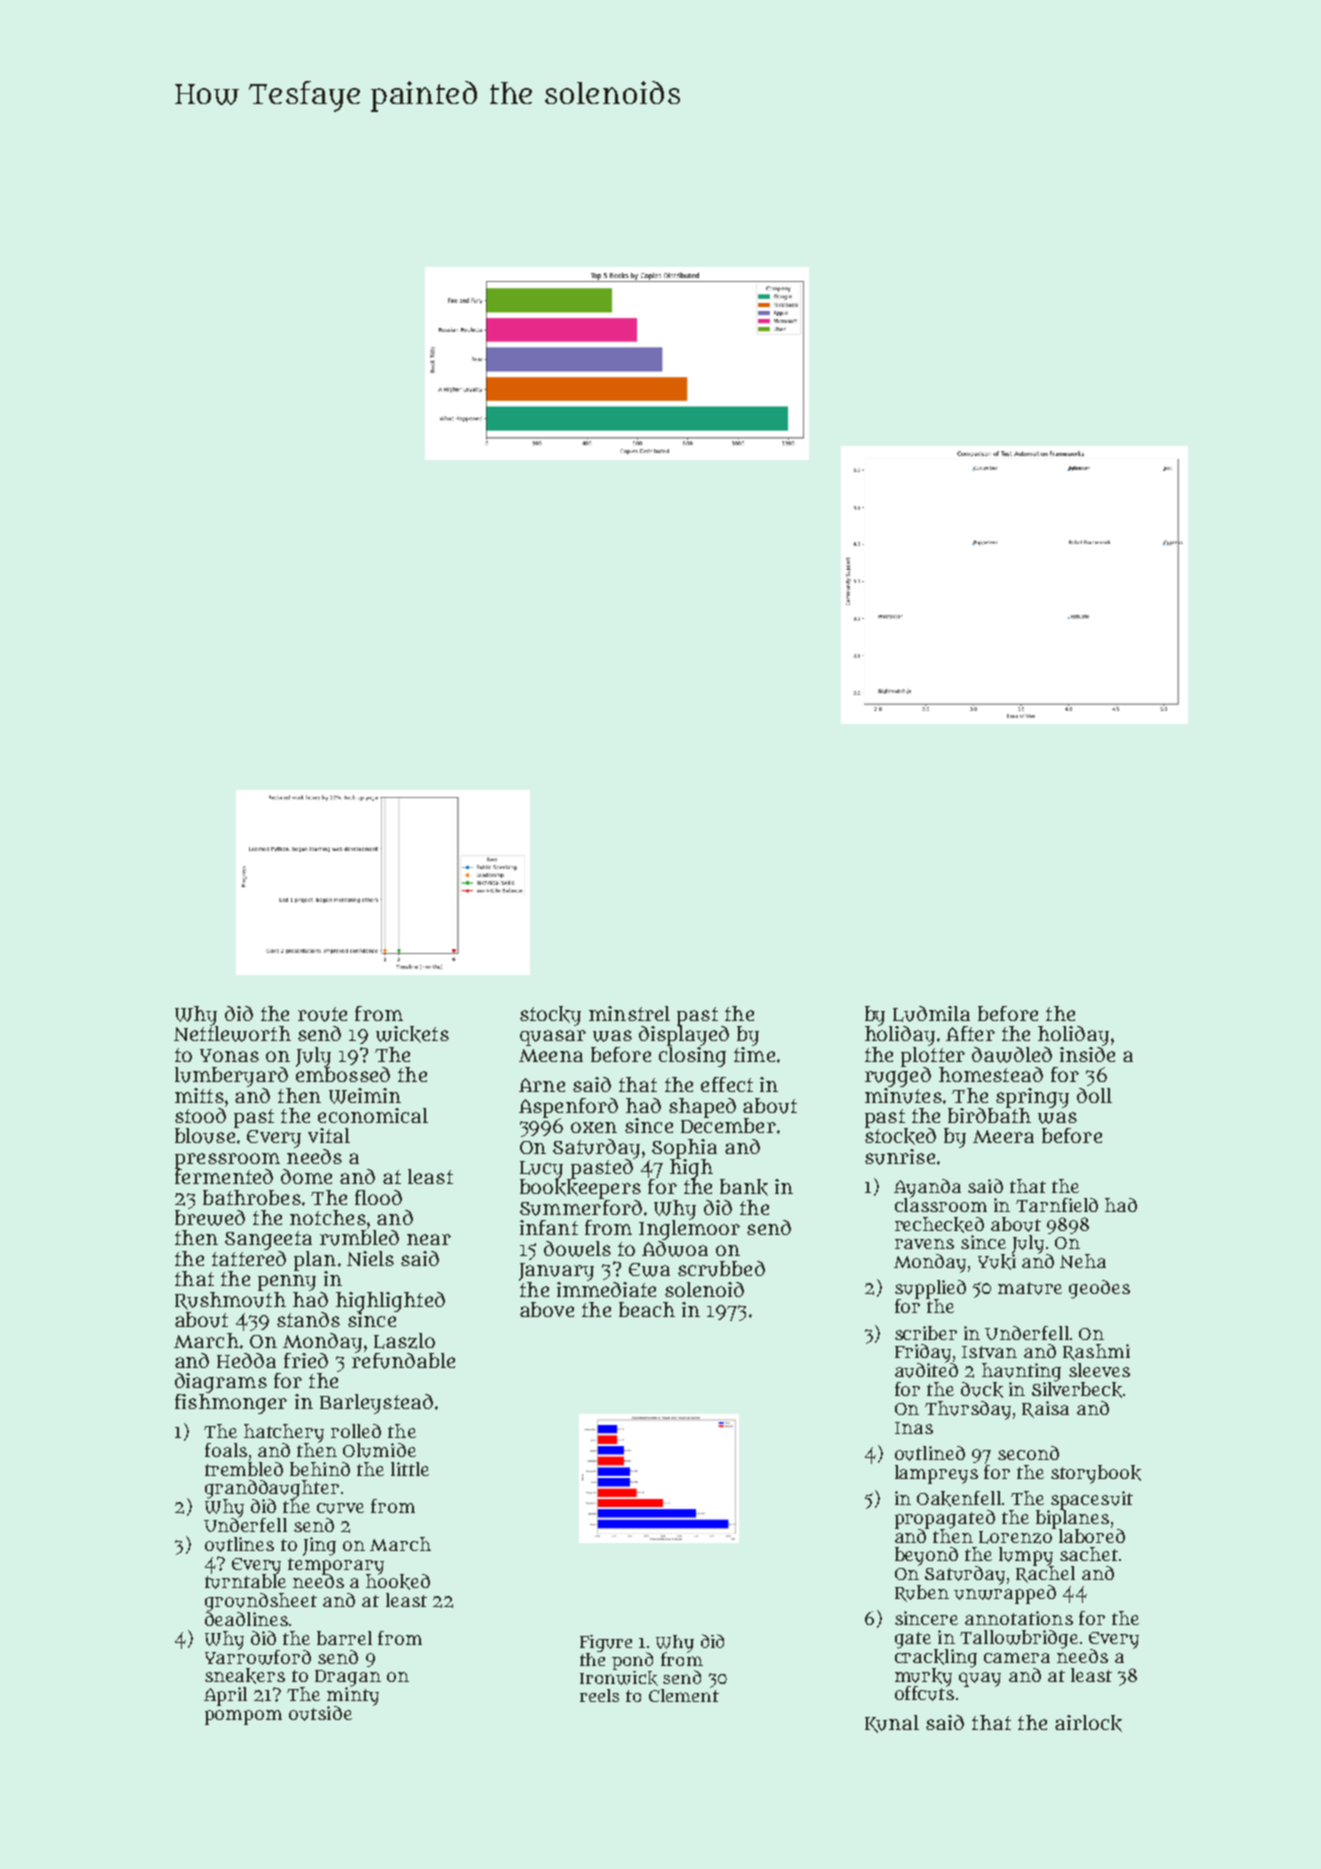 Image resolution: width=1321 pixels, height=1869 pixels. Describe the element at coordinates (376, 1404) in the image. I see `Barleystead` at that location.
